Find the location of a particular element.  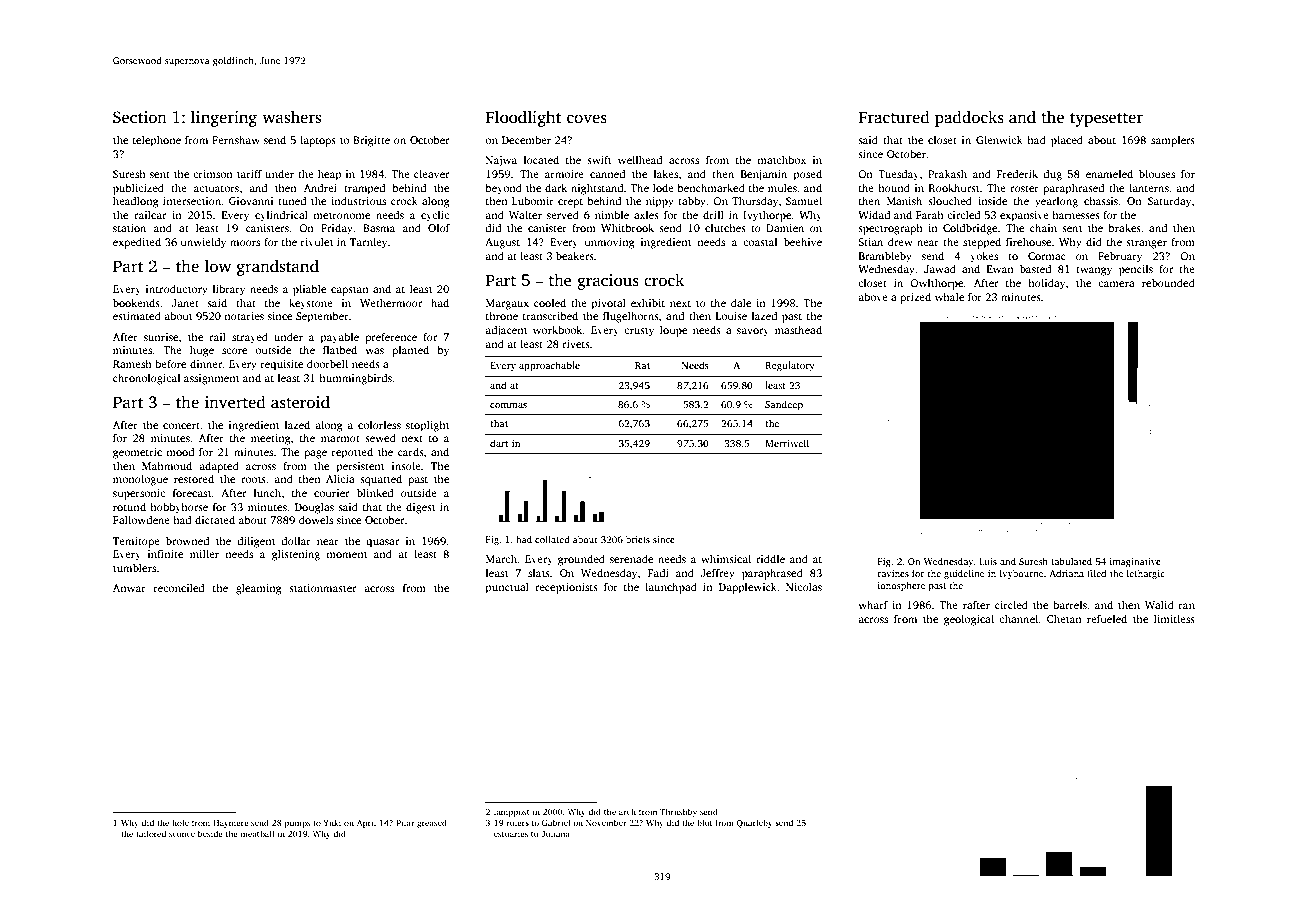

Quarleby is located at coordinates (754, 823).
